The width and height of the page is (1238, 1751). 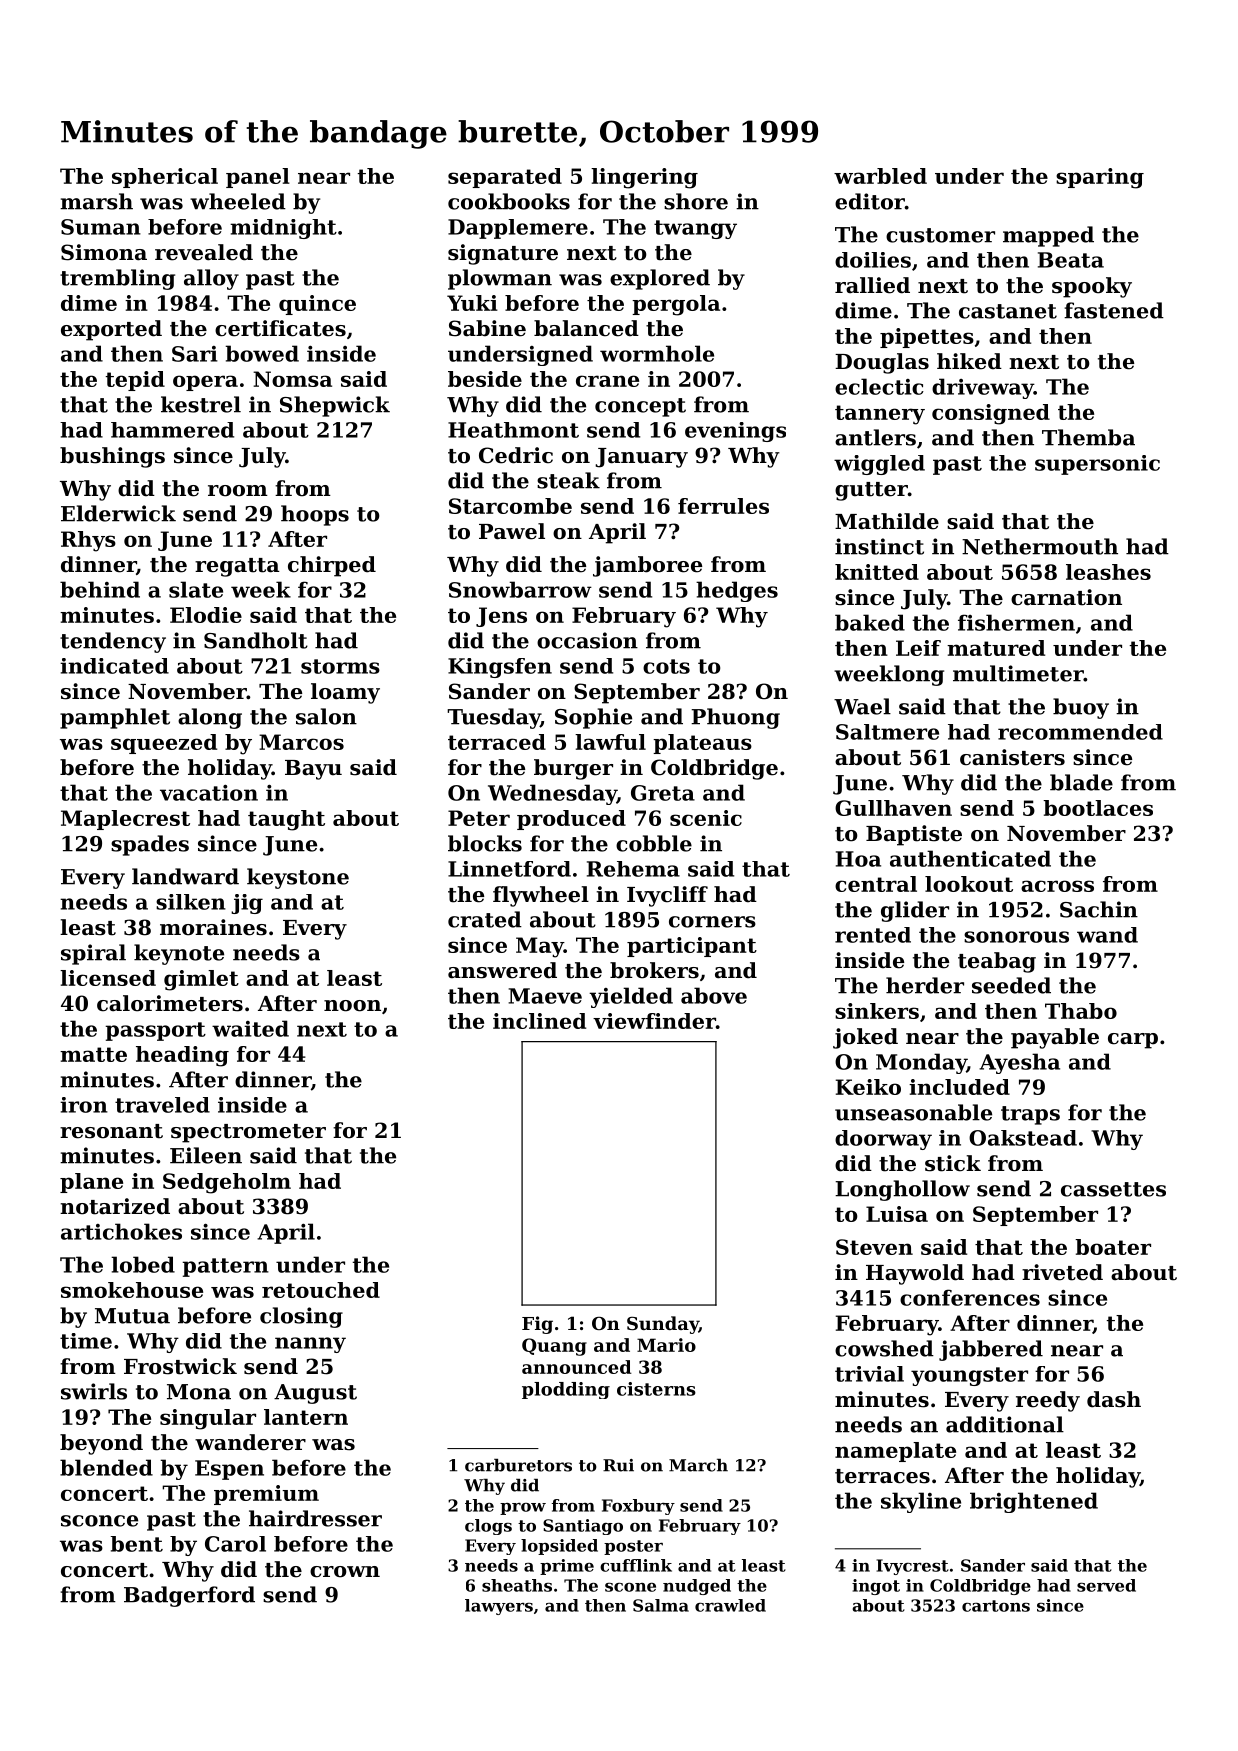 I want to click on warbled, so click(x=880, y=176).
